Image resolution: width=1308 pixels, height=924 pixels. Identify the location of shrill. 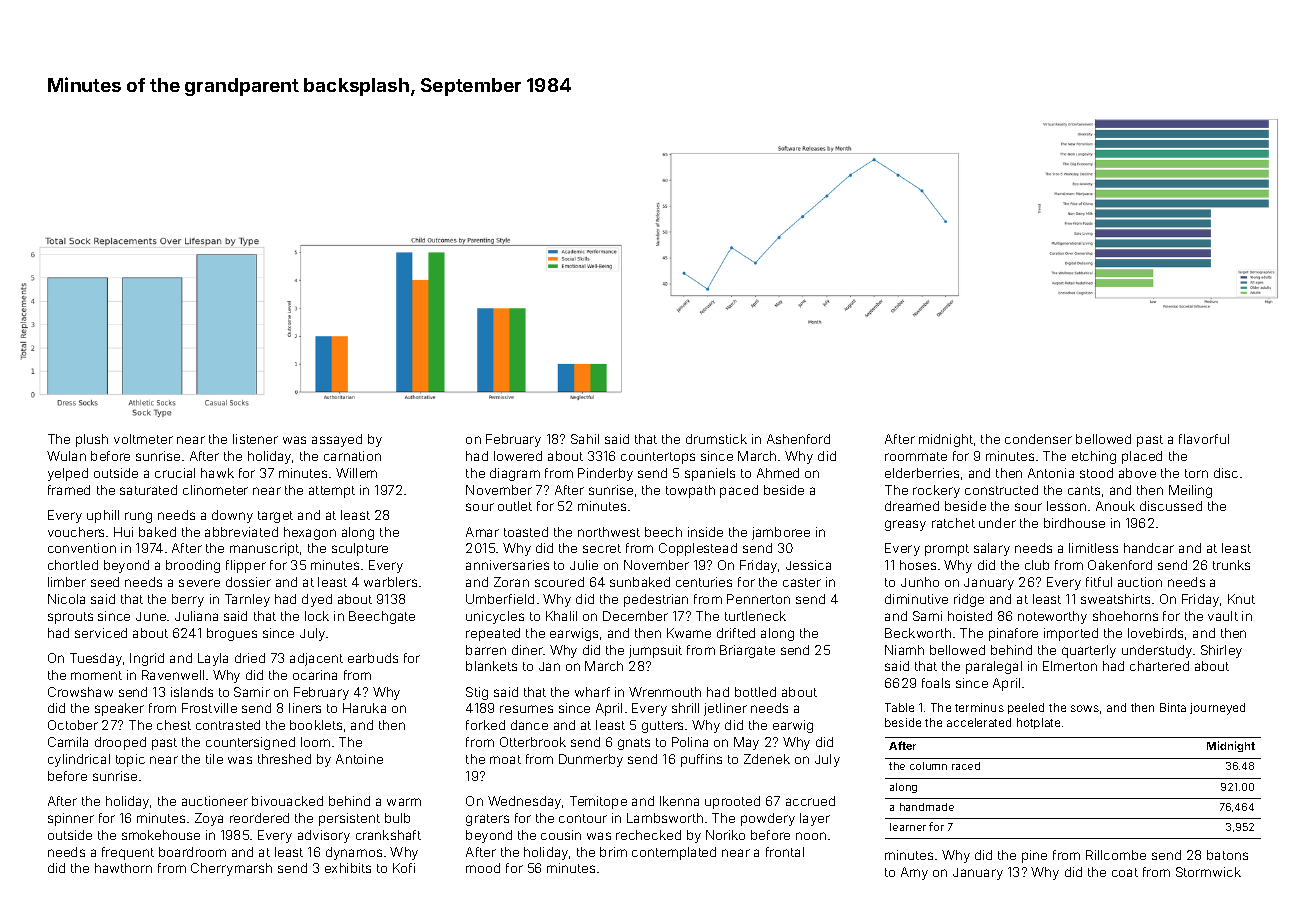
(685, 708).
